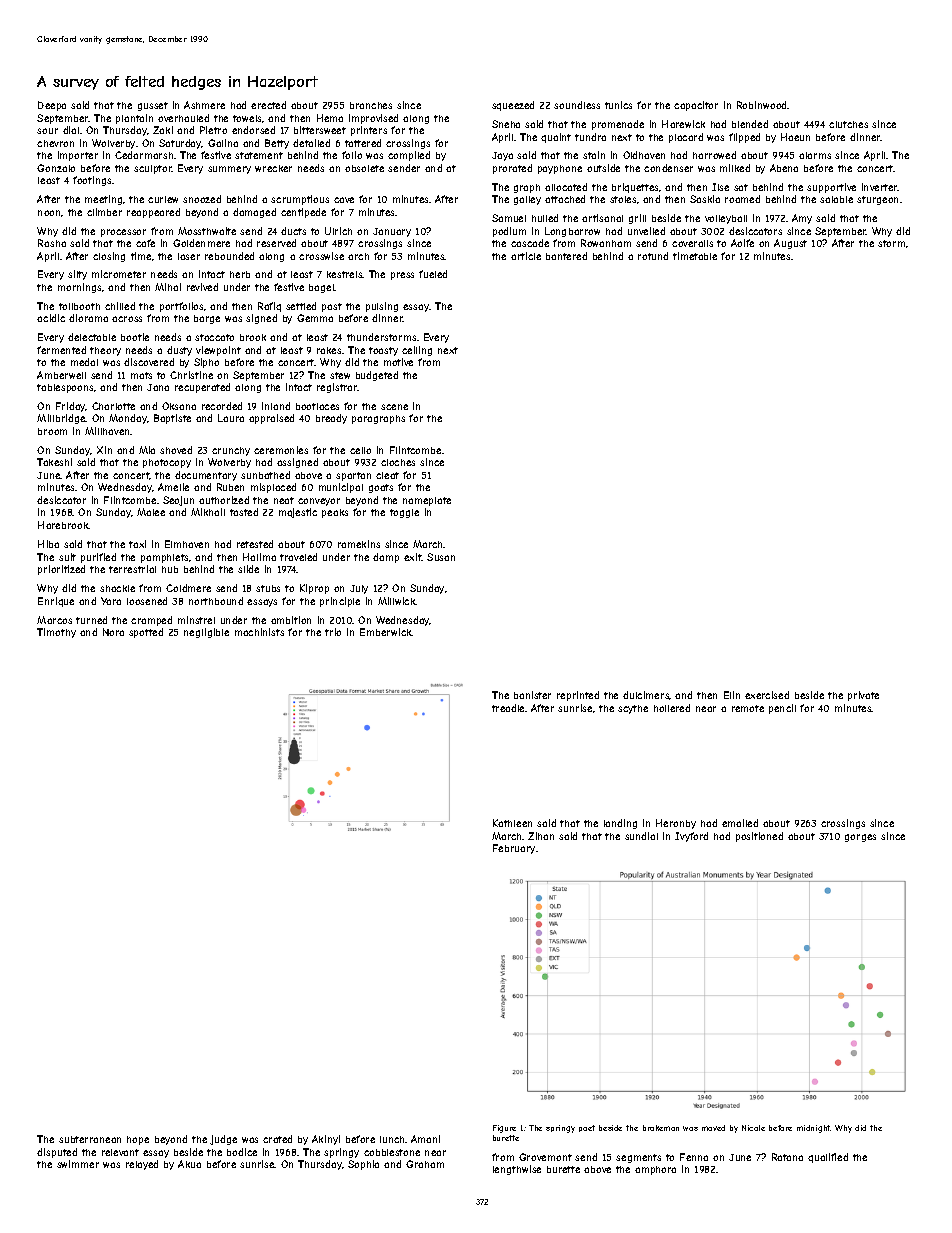  I want to click on judge, so click(223, 1140).
